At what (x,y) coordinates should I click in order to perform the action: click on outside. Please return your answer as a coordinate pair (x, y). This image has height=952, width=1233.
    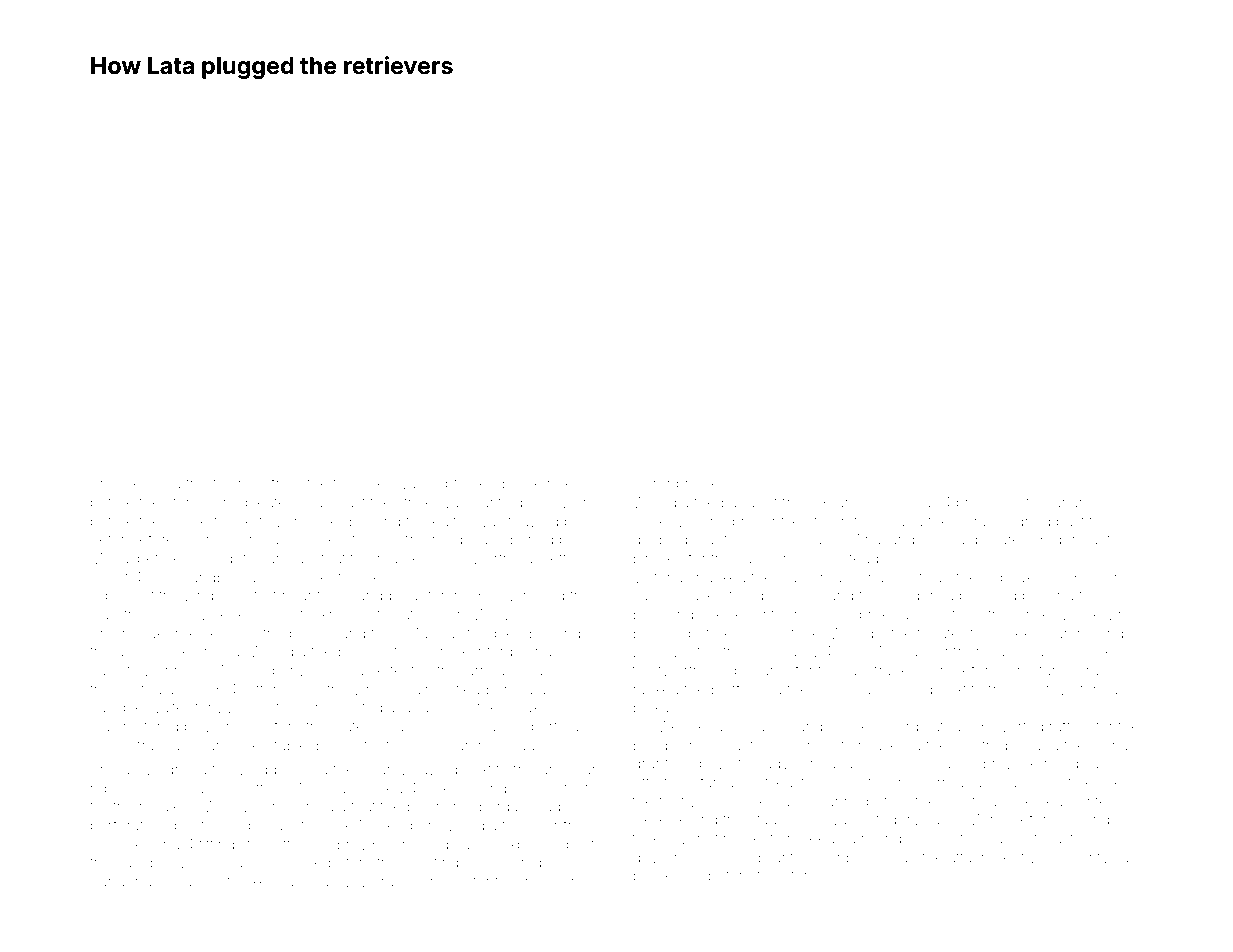
    Looking at the image, I should click on (926, 578).
